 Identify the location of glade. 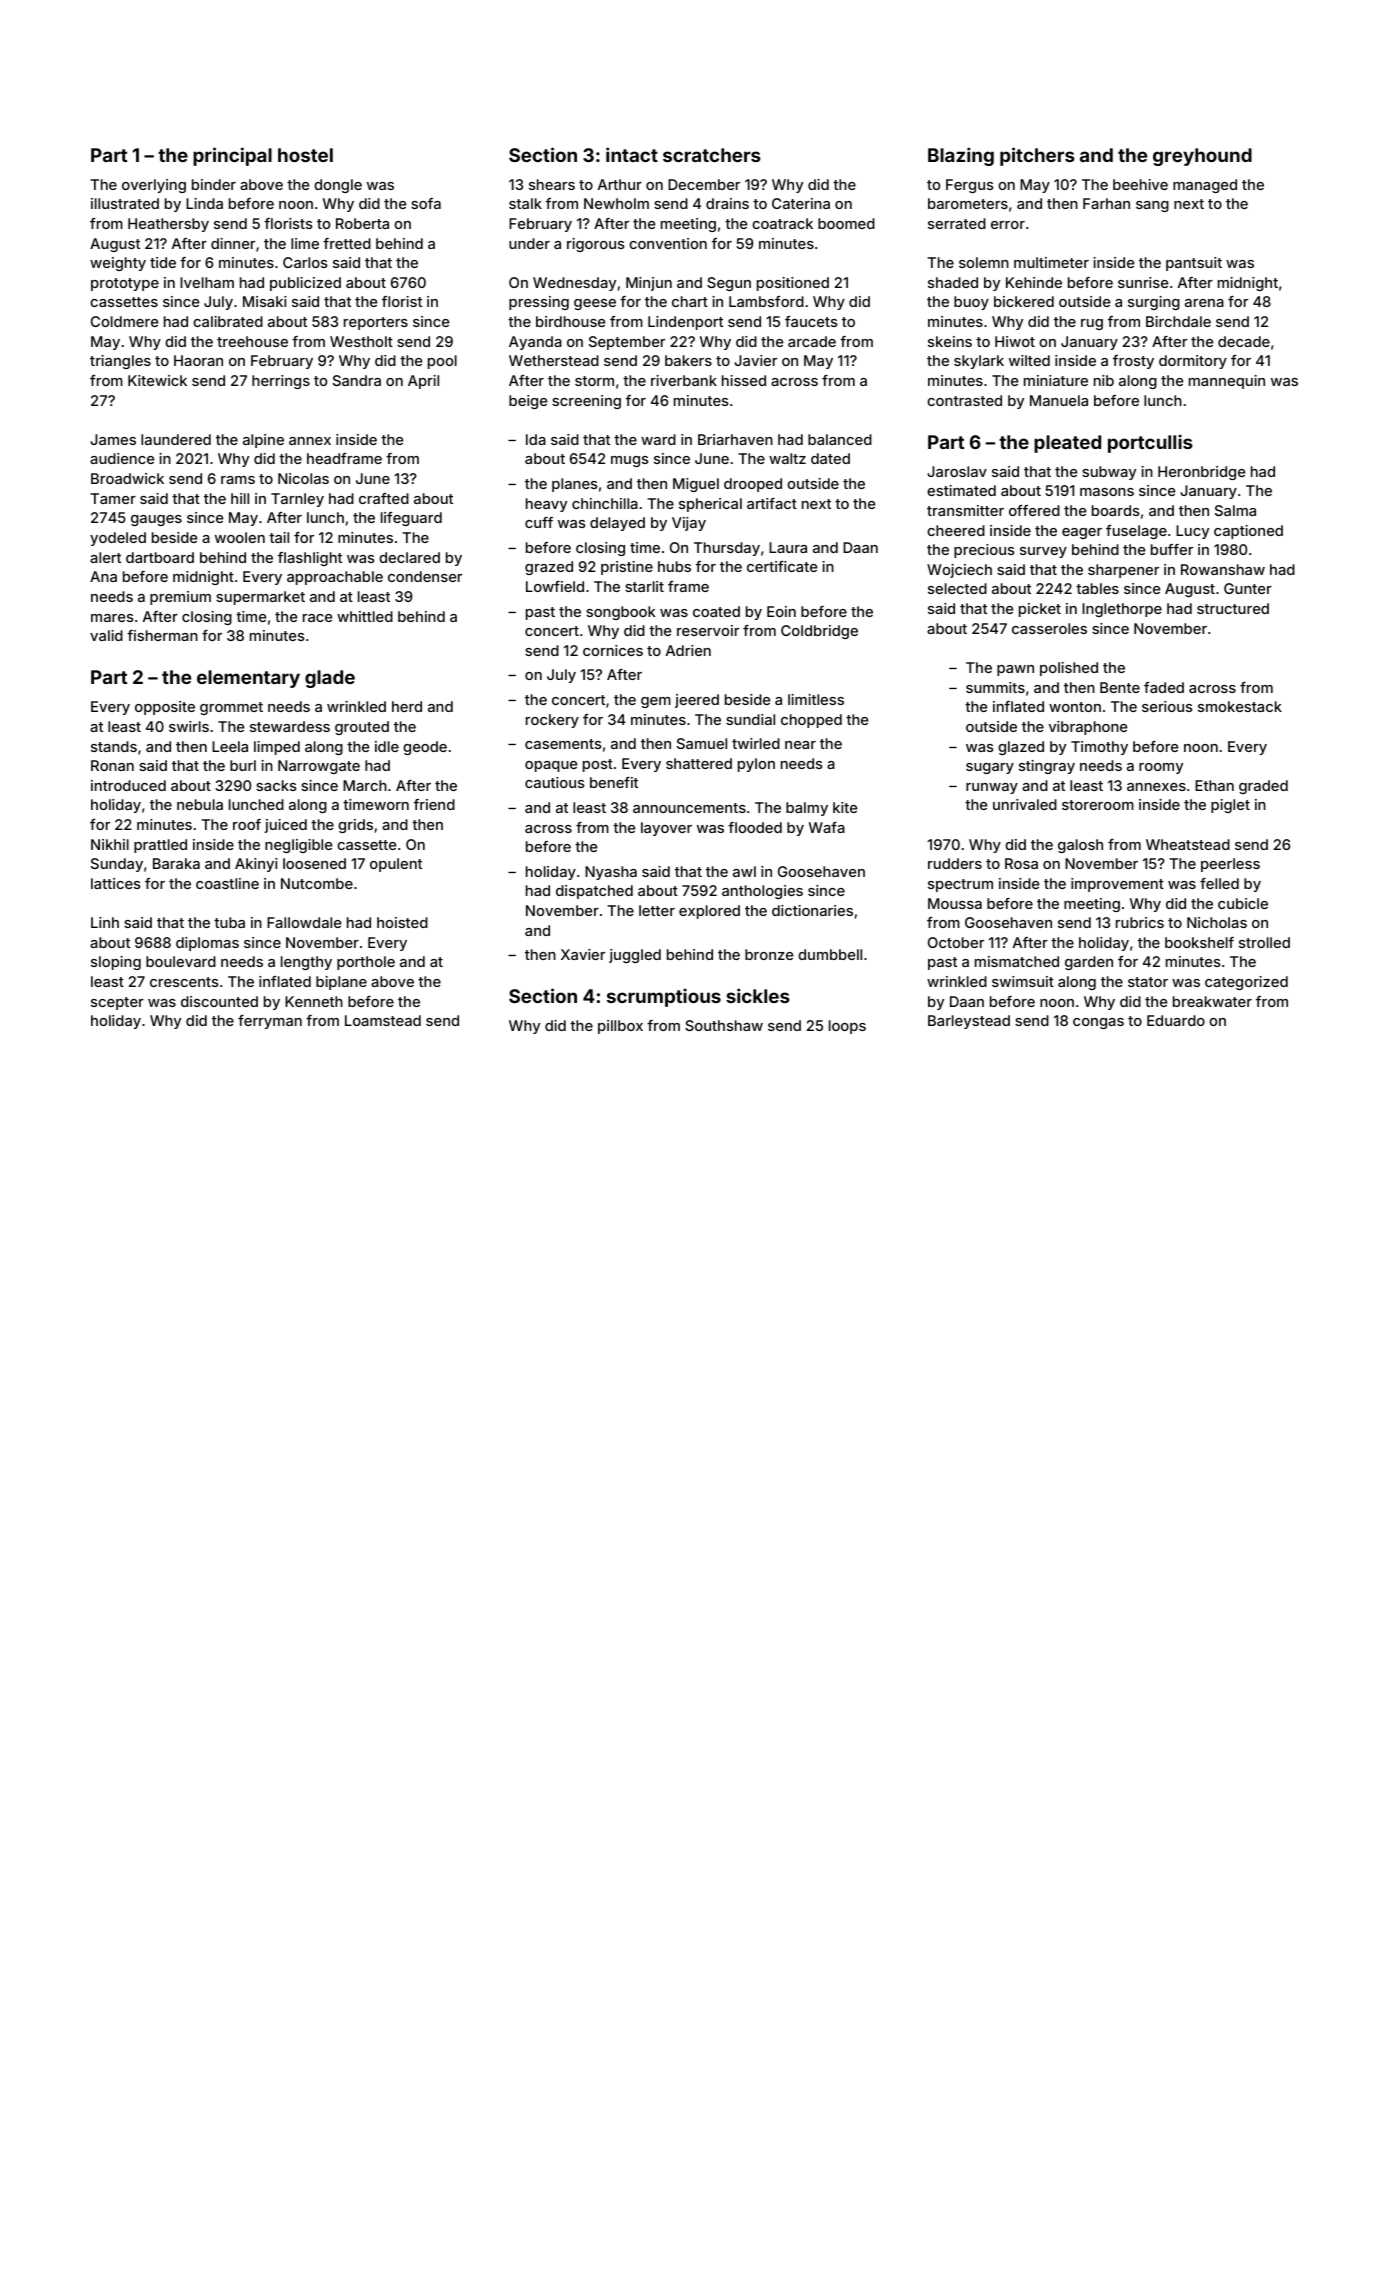
(330, 679).
